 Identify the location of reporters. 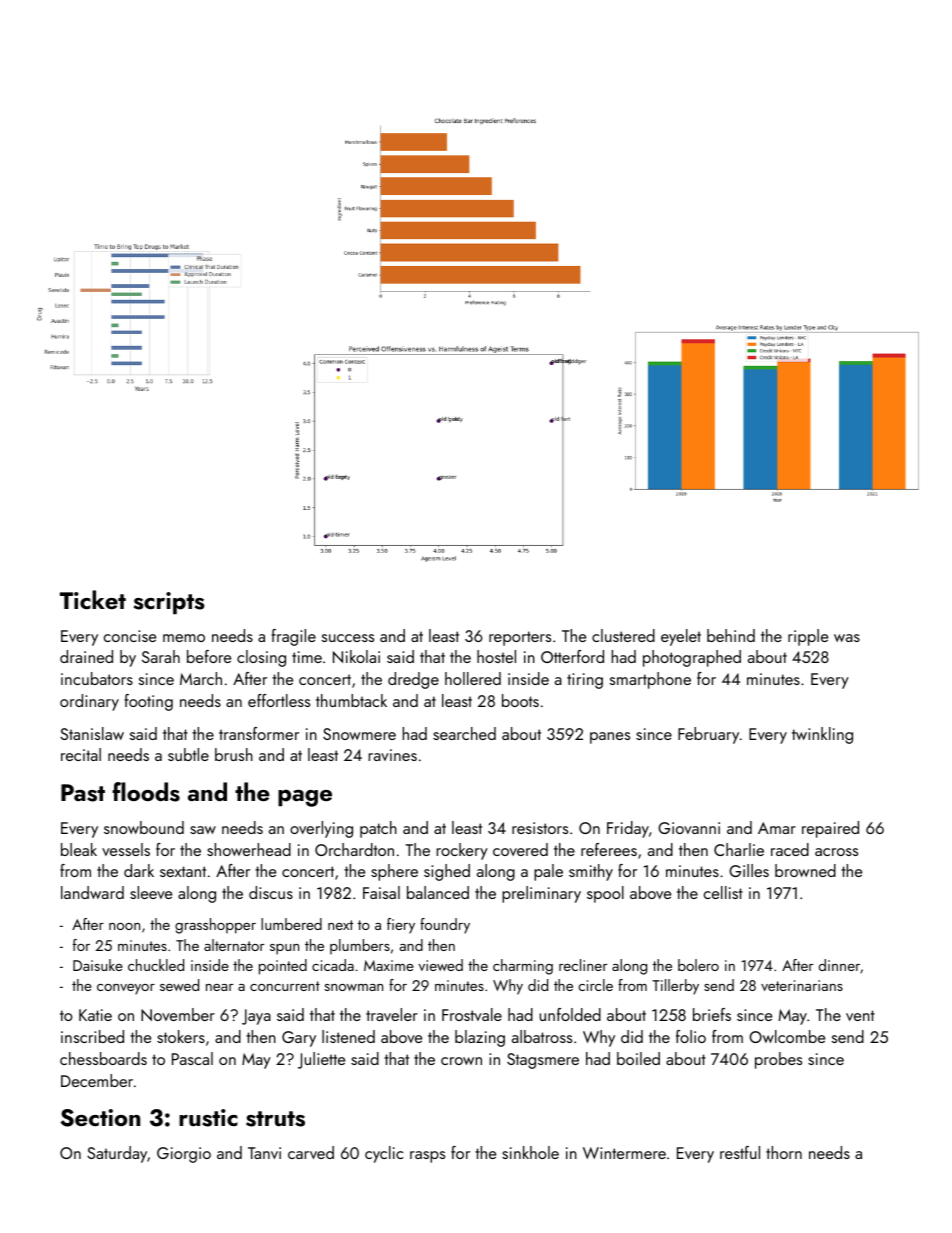
(520, 638).
